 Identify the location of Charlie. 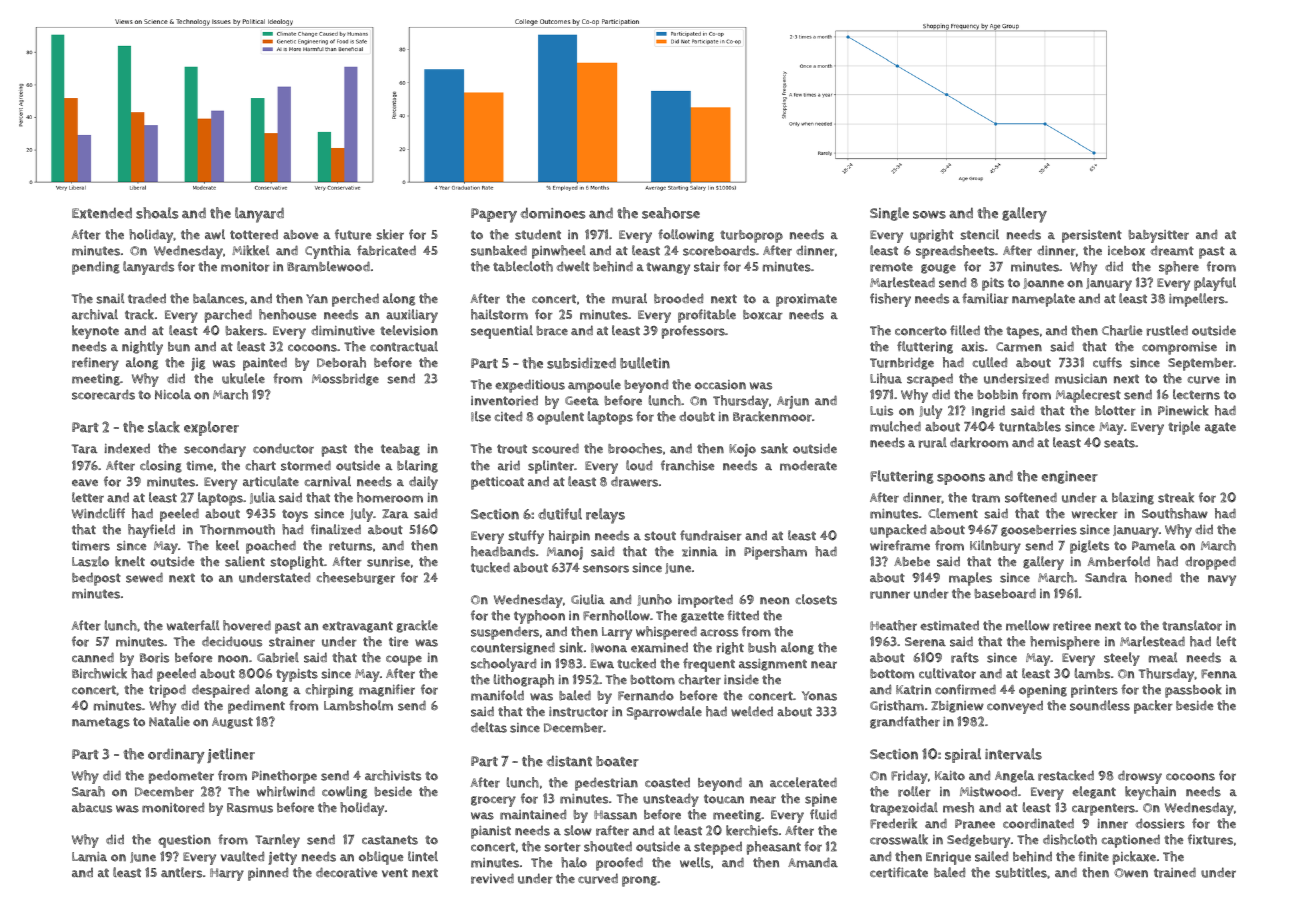
(1122, 330).
